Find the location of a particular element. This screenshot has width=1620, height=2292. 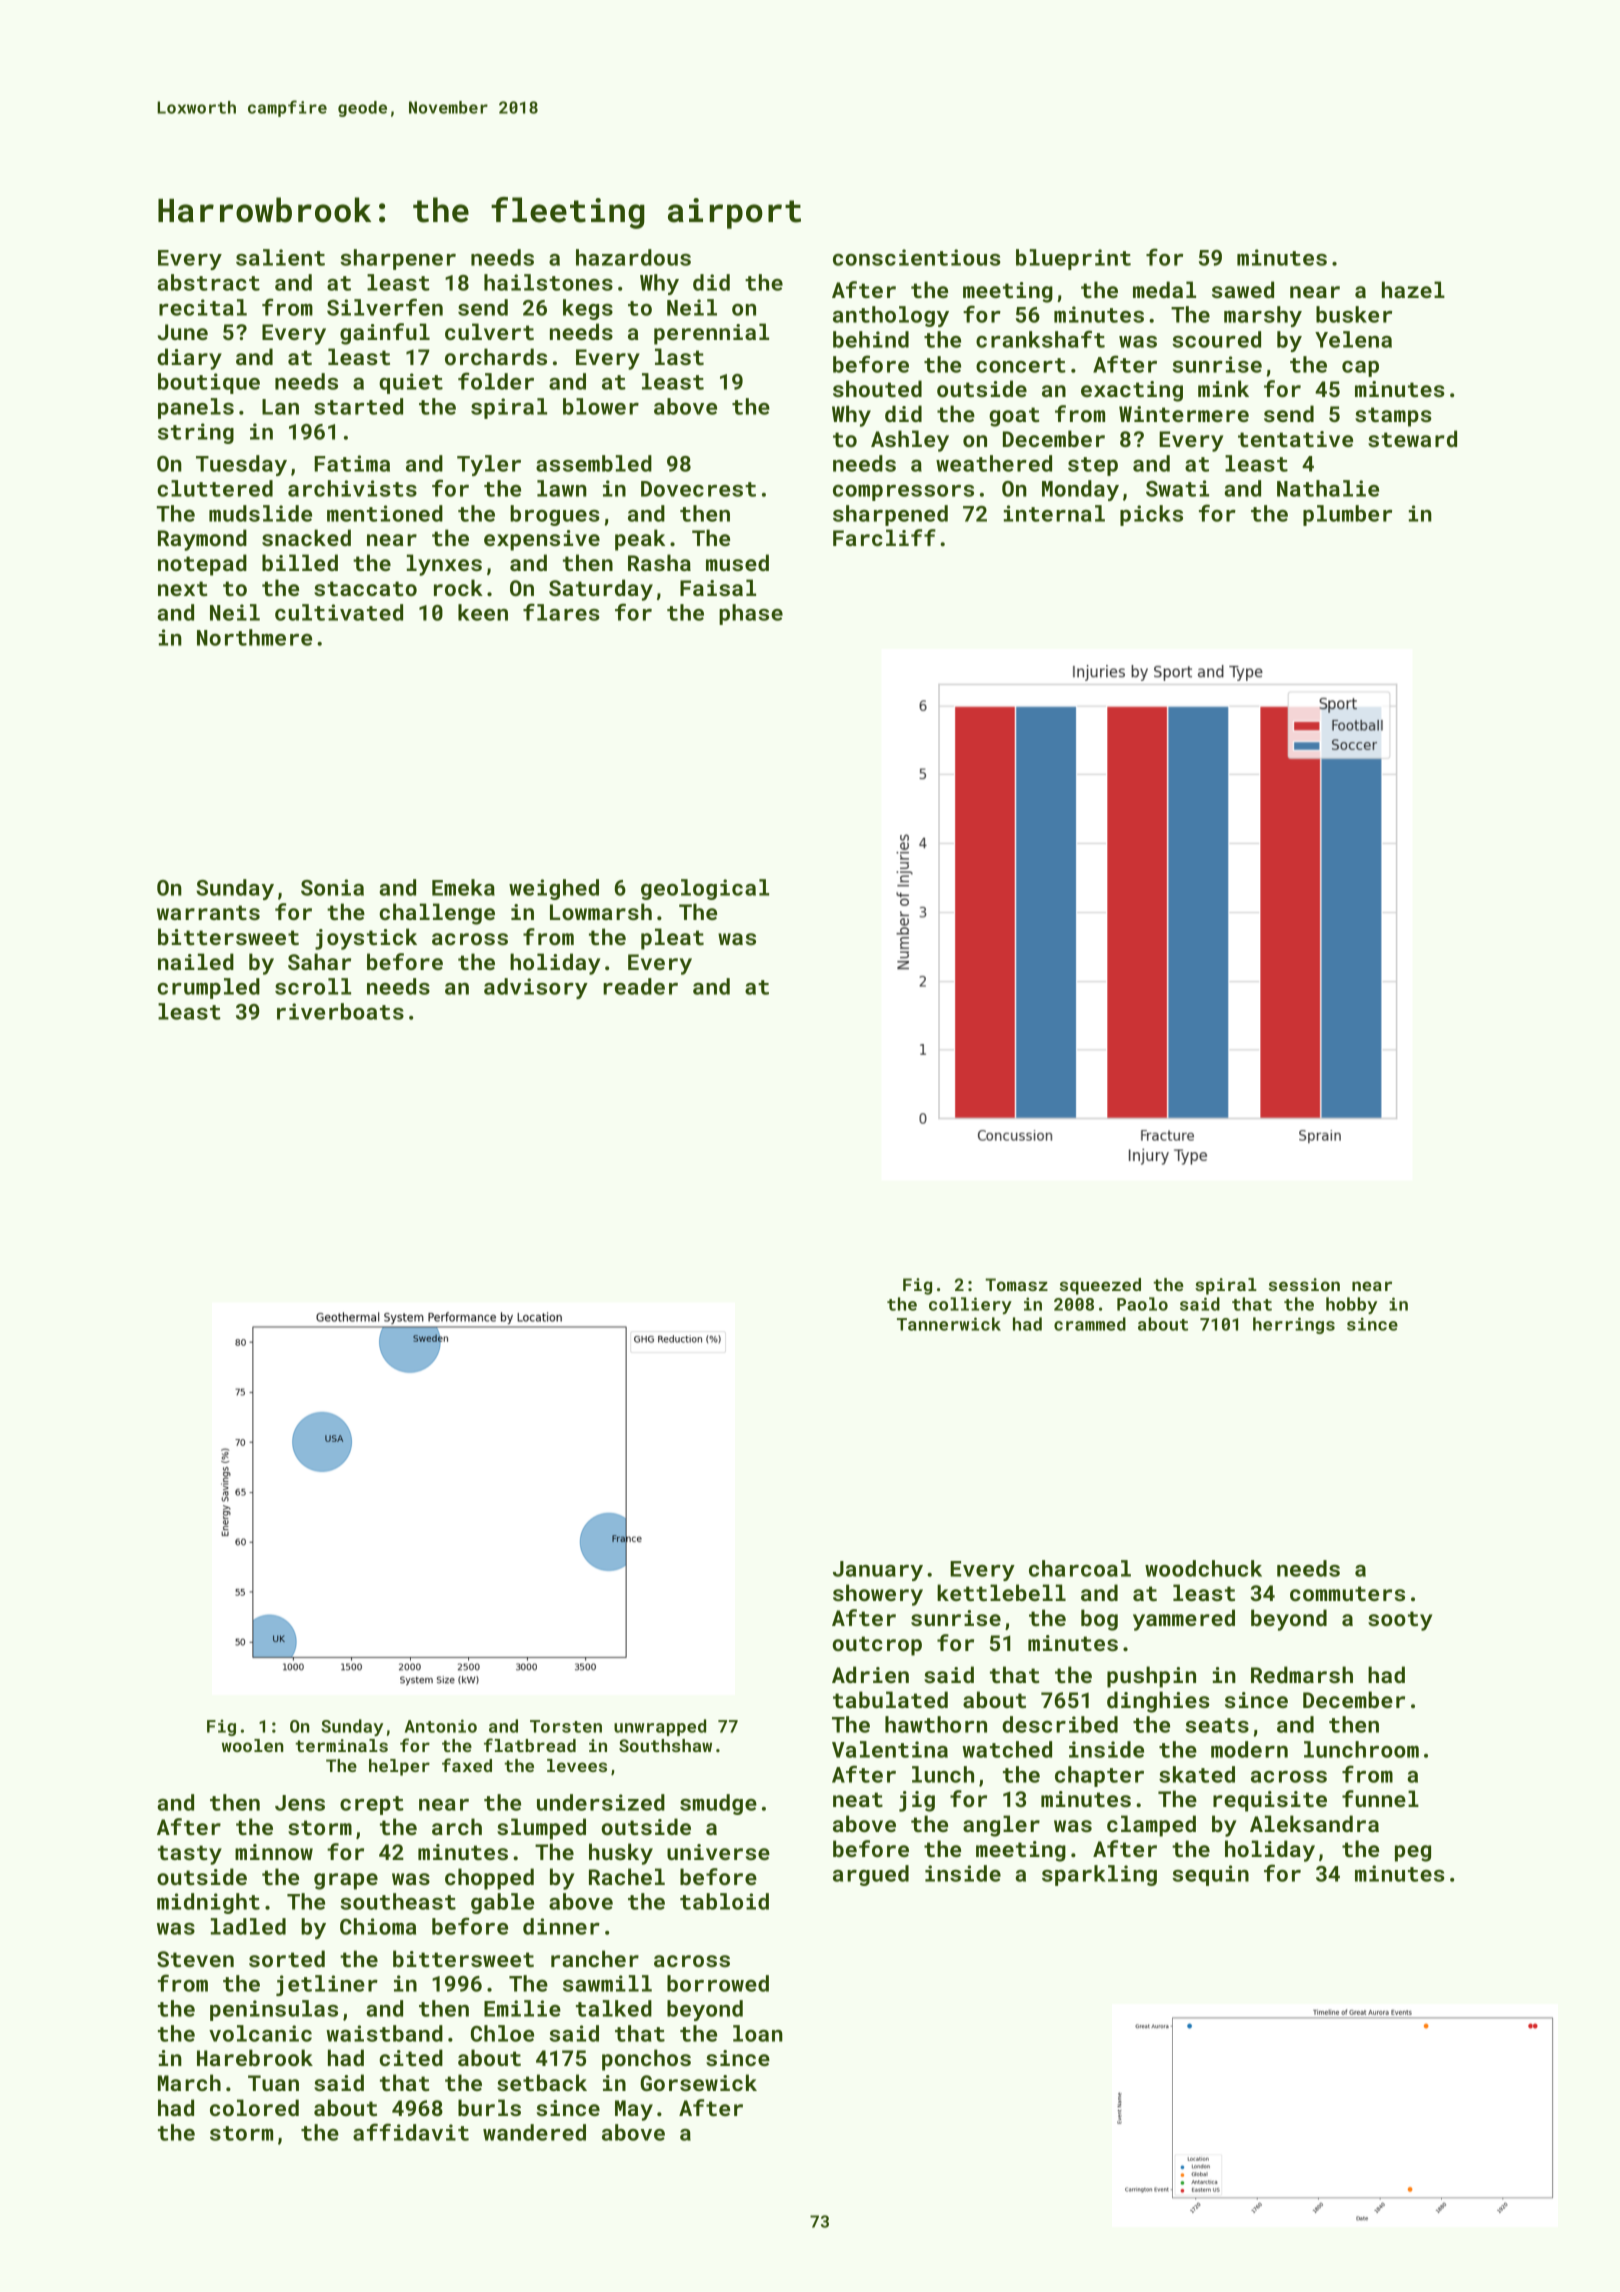

warrants is located at coordinates (208, 912).
